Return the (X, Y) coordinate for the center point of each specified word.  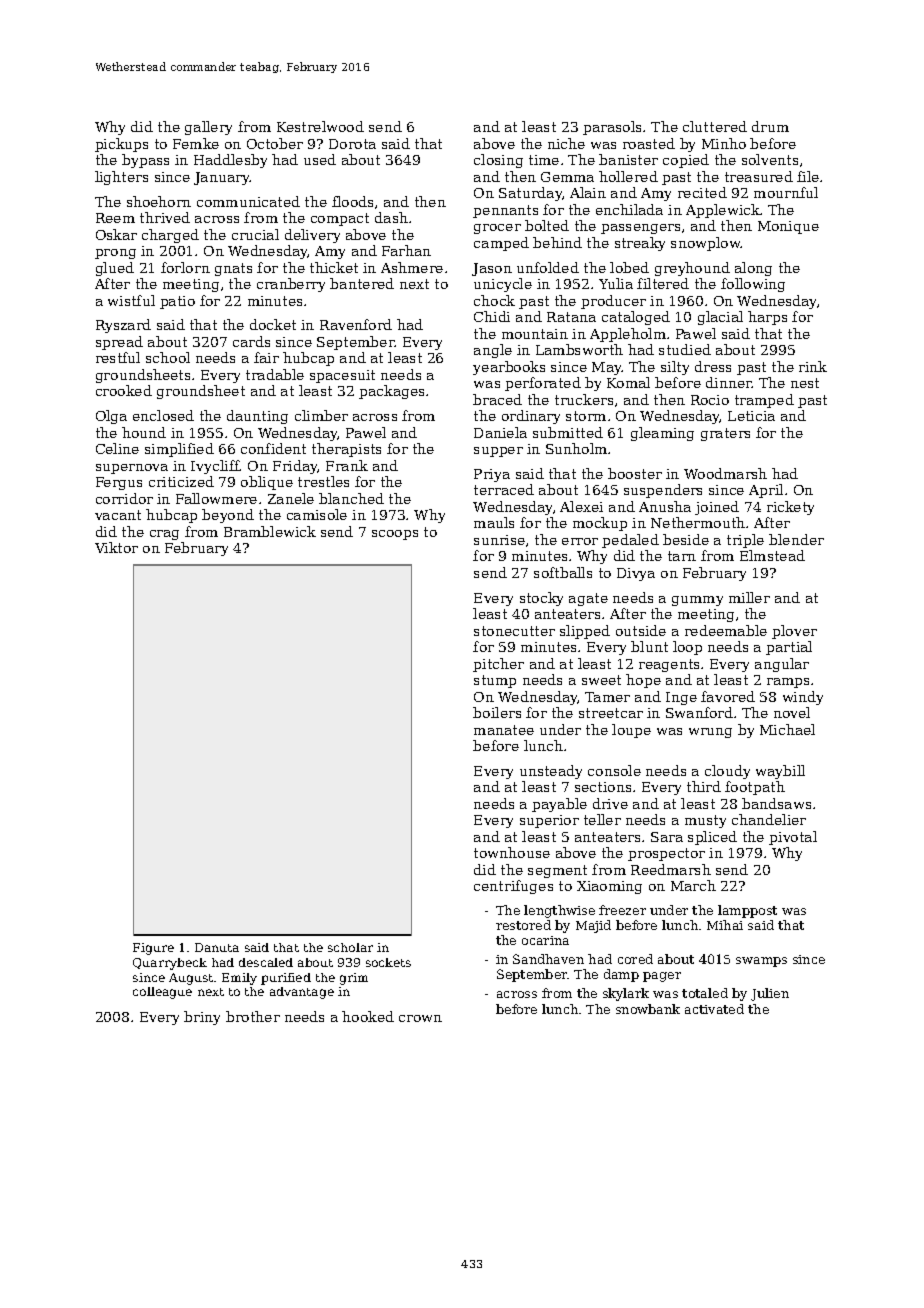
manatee (504, 730)
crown (420, 1018)
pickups (121, 145)
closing (498, 161)
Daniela (500, 432)
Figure (153, 949)
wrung (710, 733)
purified (286, 979)
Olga (111, 417)
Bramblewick (270, 531)
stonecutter (514, 631)
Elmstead (772, 555)
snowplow (706, 244)
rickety (790, 508)
